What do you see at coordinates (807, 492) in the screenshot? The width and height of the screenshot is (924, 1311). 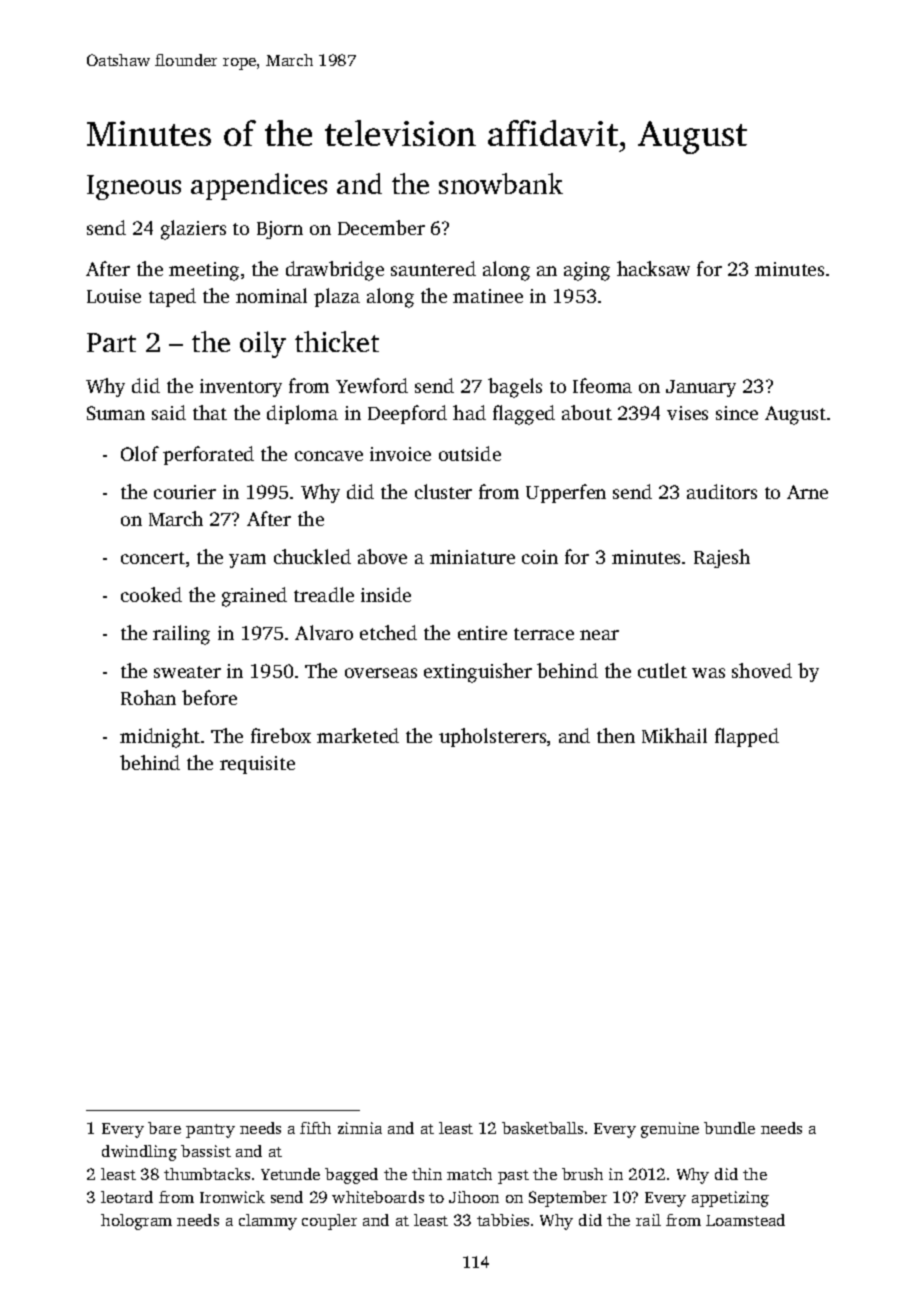 I see `Arne` at bounding box center [807, 492].
